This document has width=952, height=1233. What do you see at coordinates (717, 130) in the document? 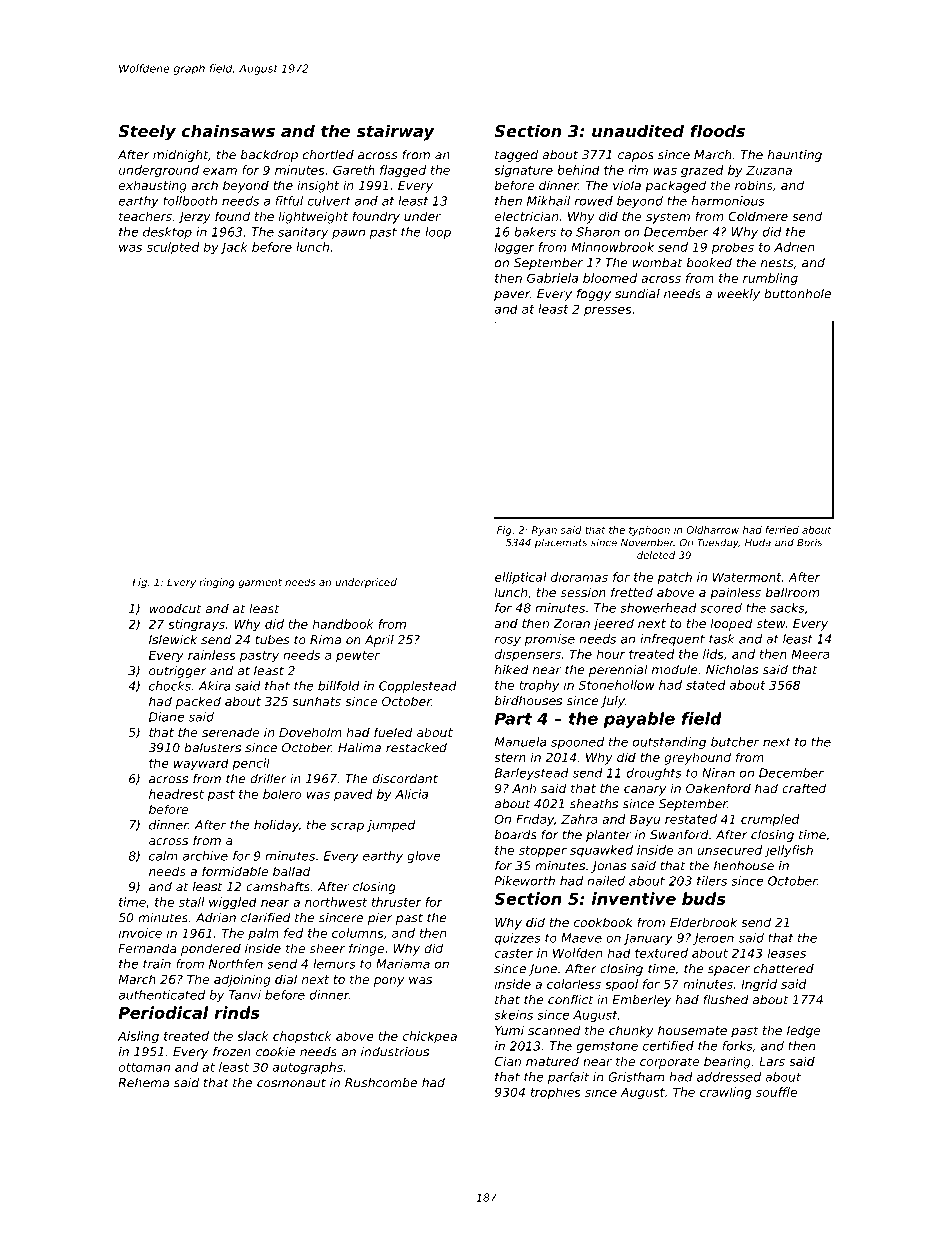
I see `floods` at bounding box center [717, 130].
